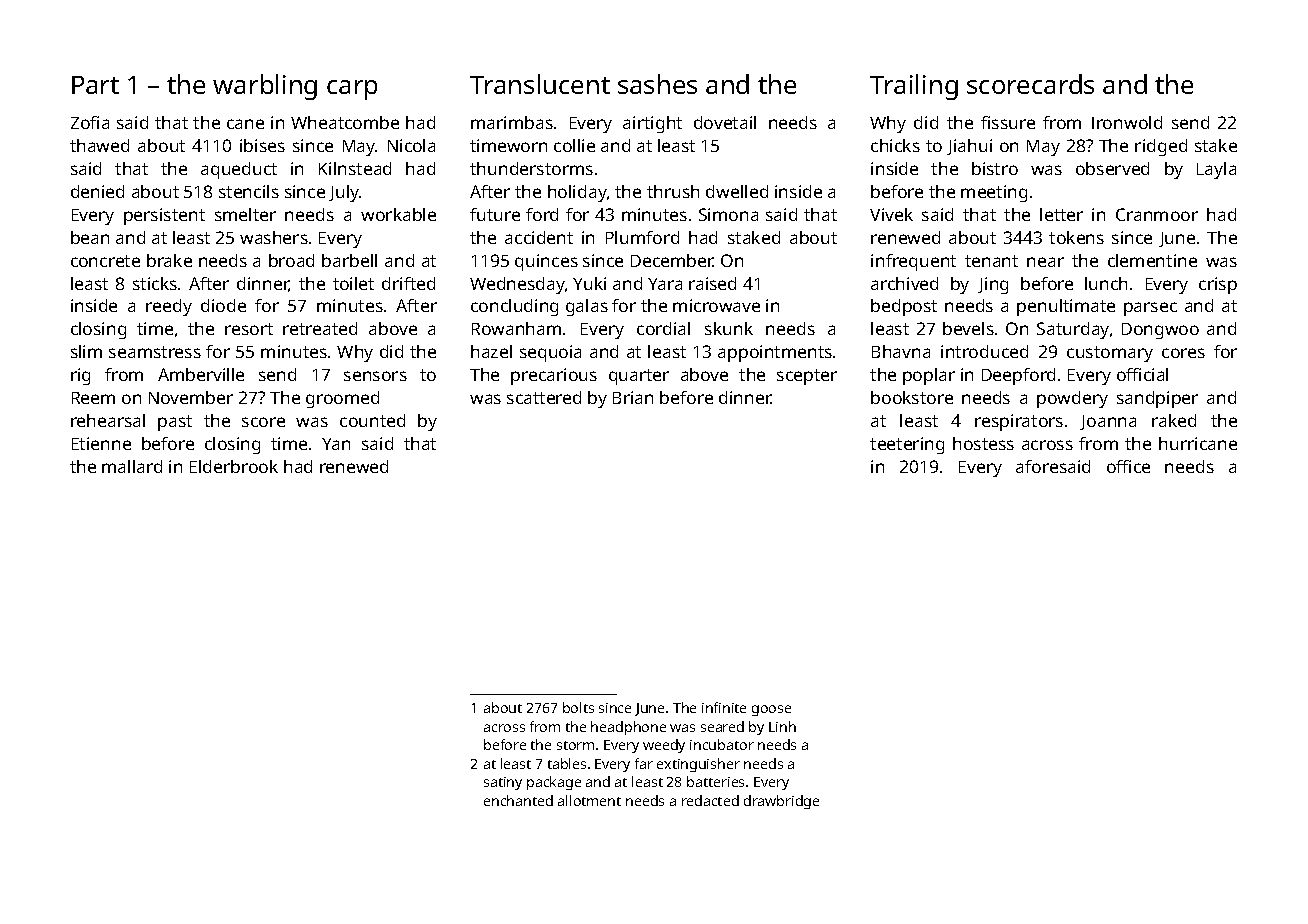  What do you see at coordinates (1128, 466) in the document?
I see `office` at bounding box center [1128, 466].
